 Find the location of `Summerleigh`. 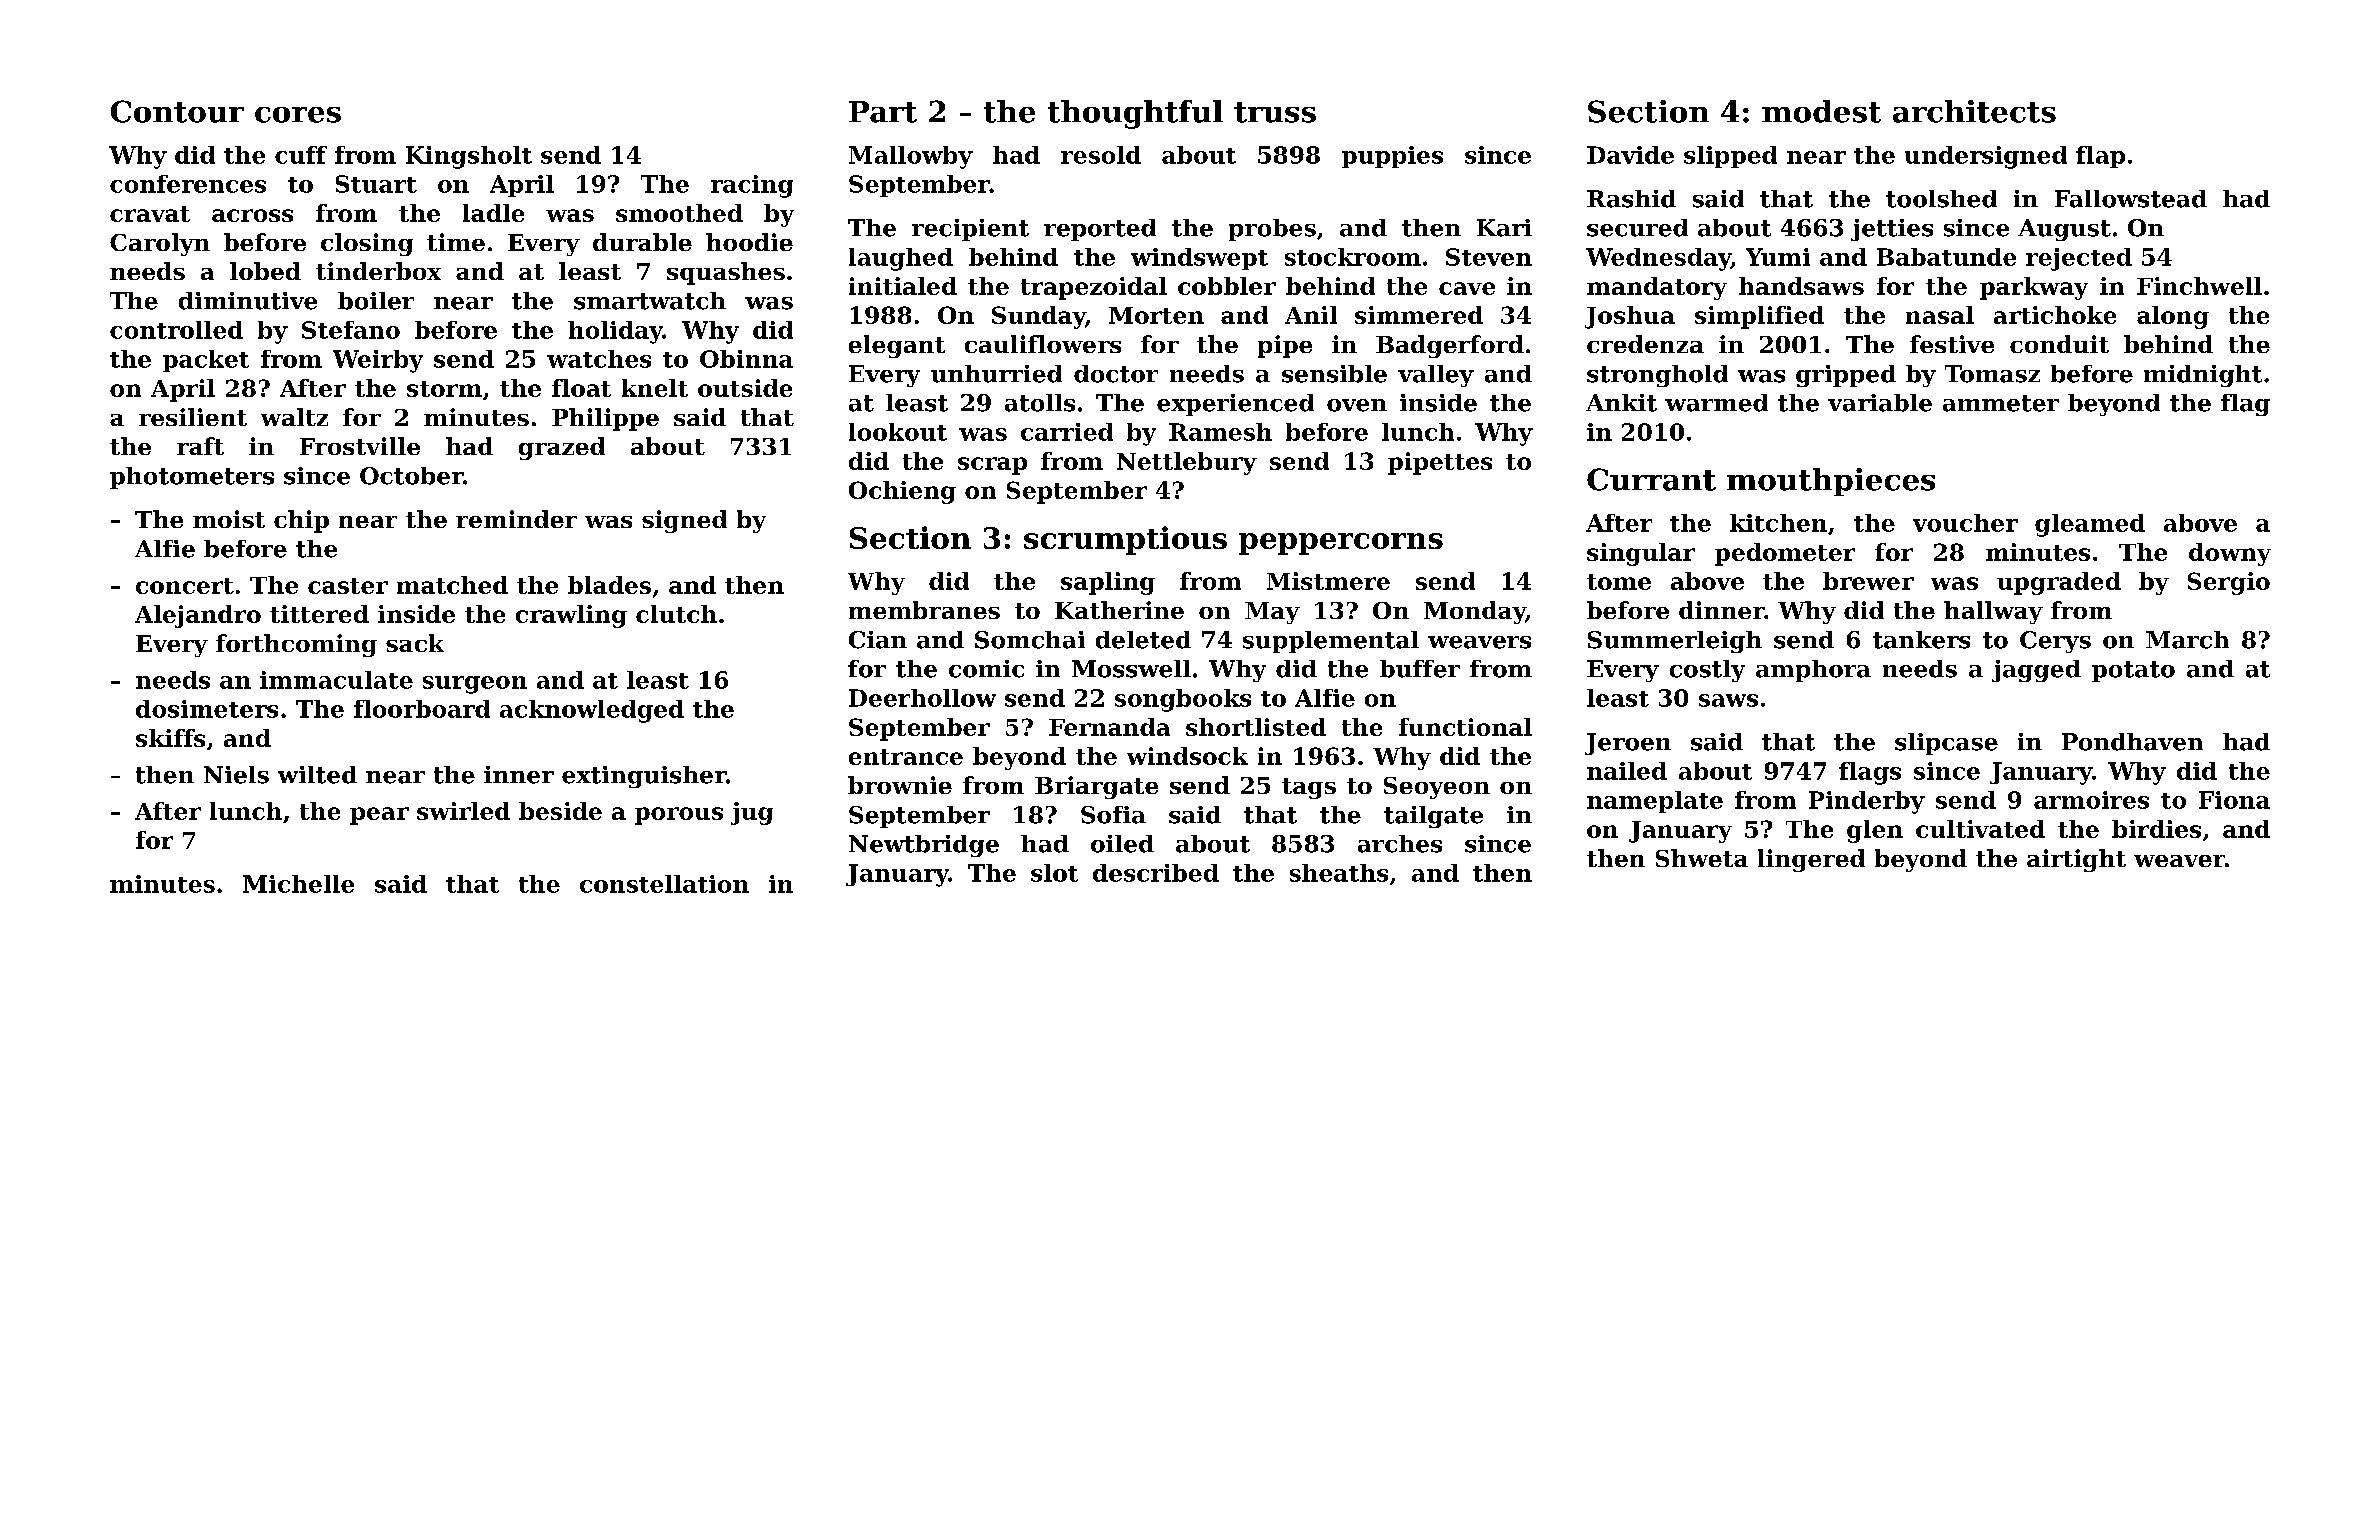

Summerleigh is located at coordinates (1675, 642).
